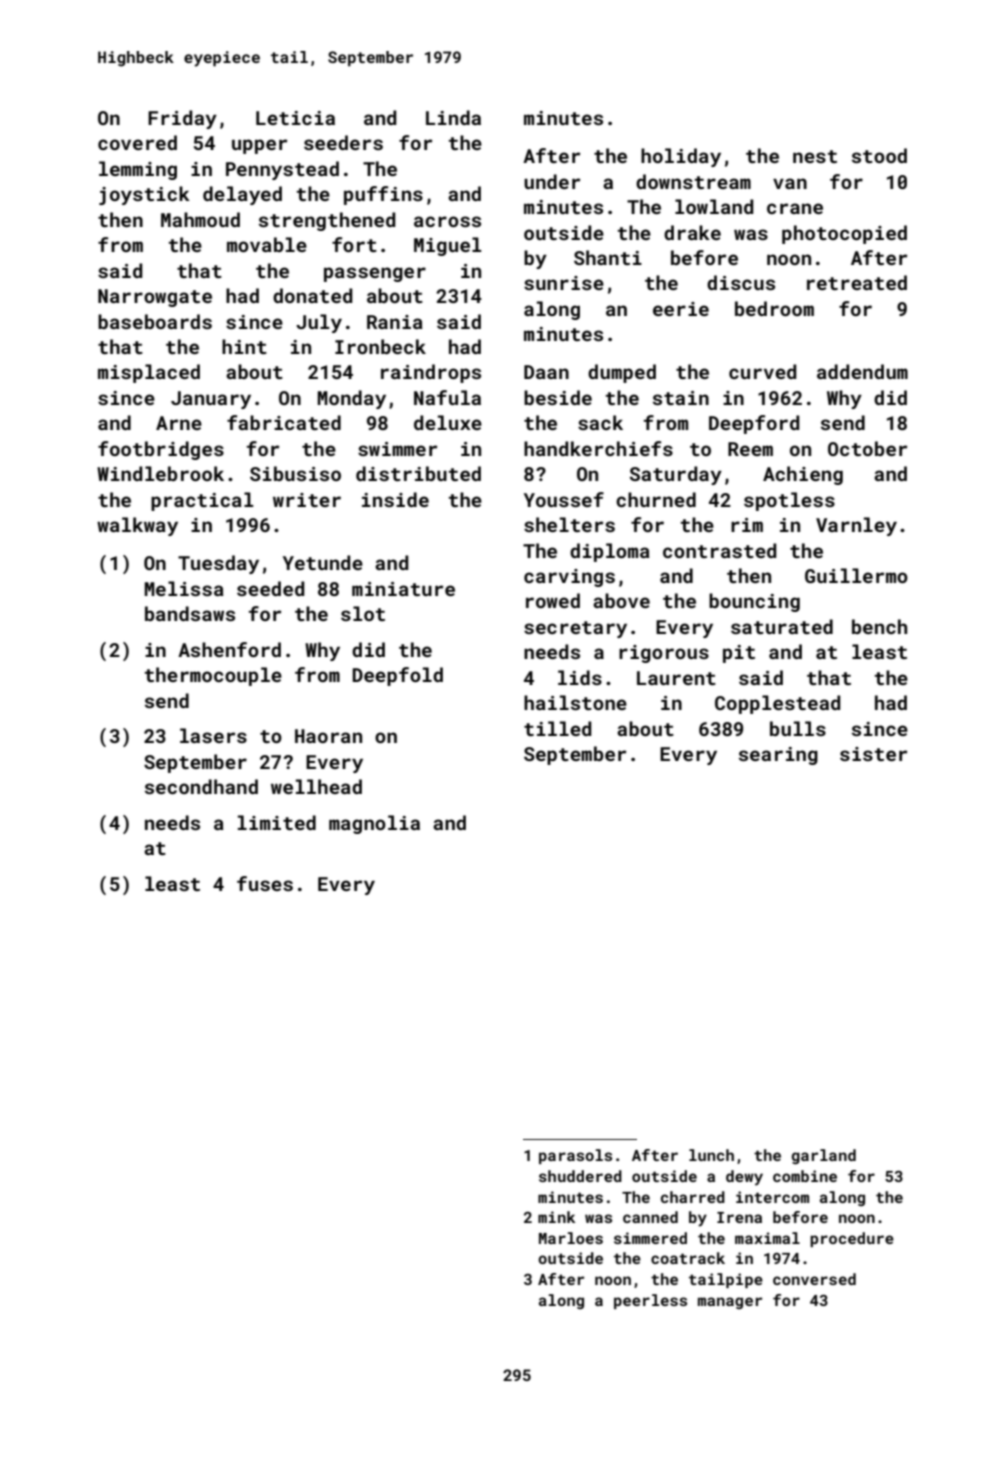  Describe the element at coordinates (397, 676) in the screenshot. I see `Deepfold` at that location.
